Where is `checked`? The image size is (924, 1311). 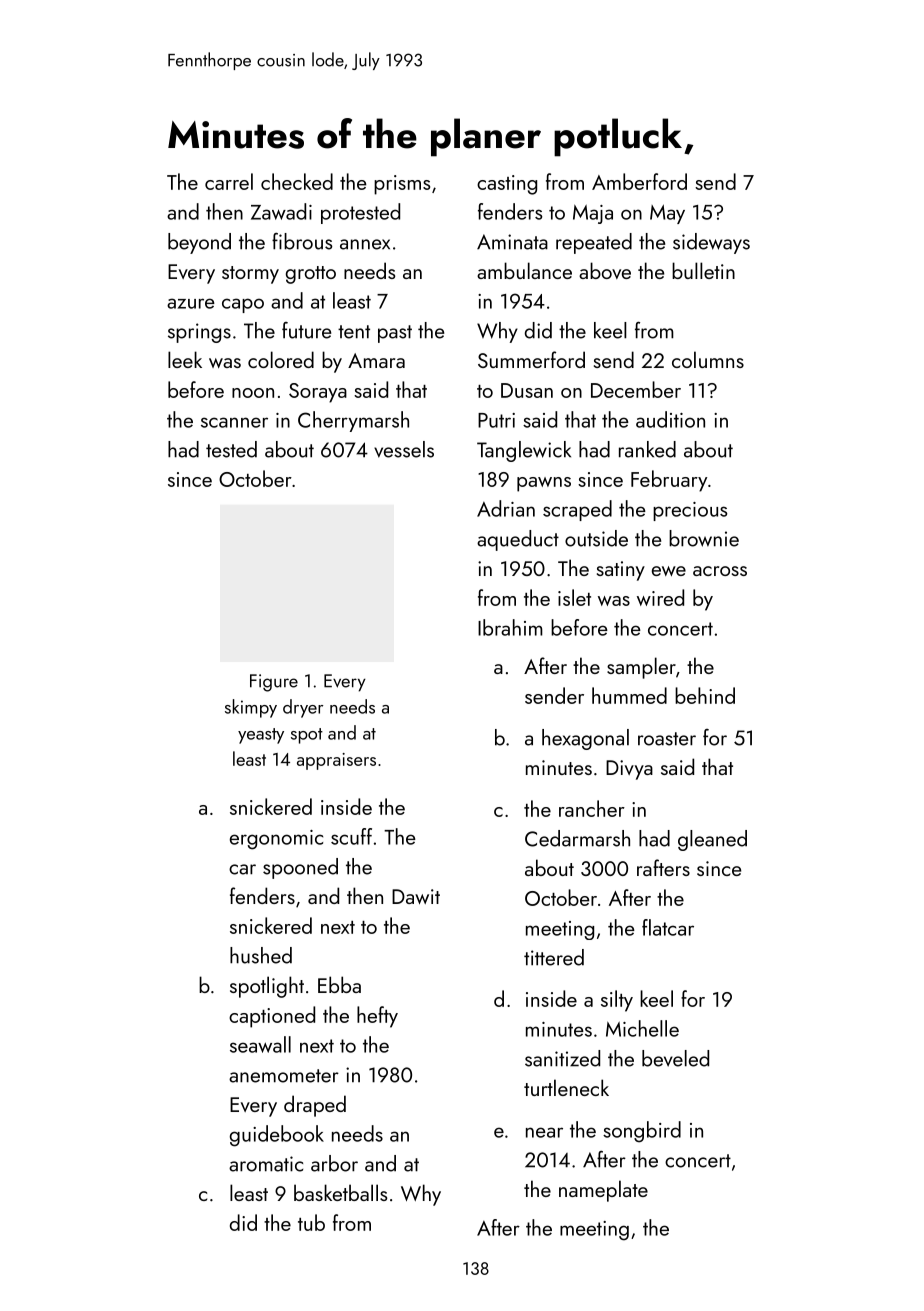
checked is located at coordinates (297, 181).
